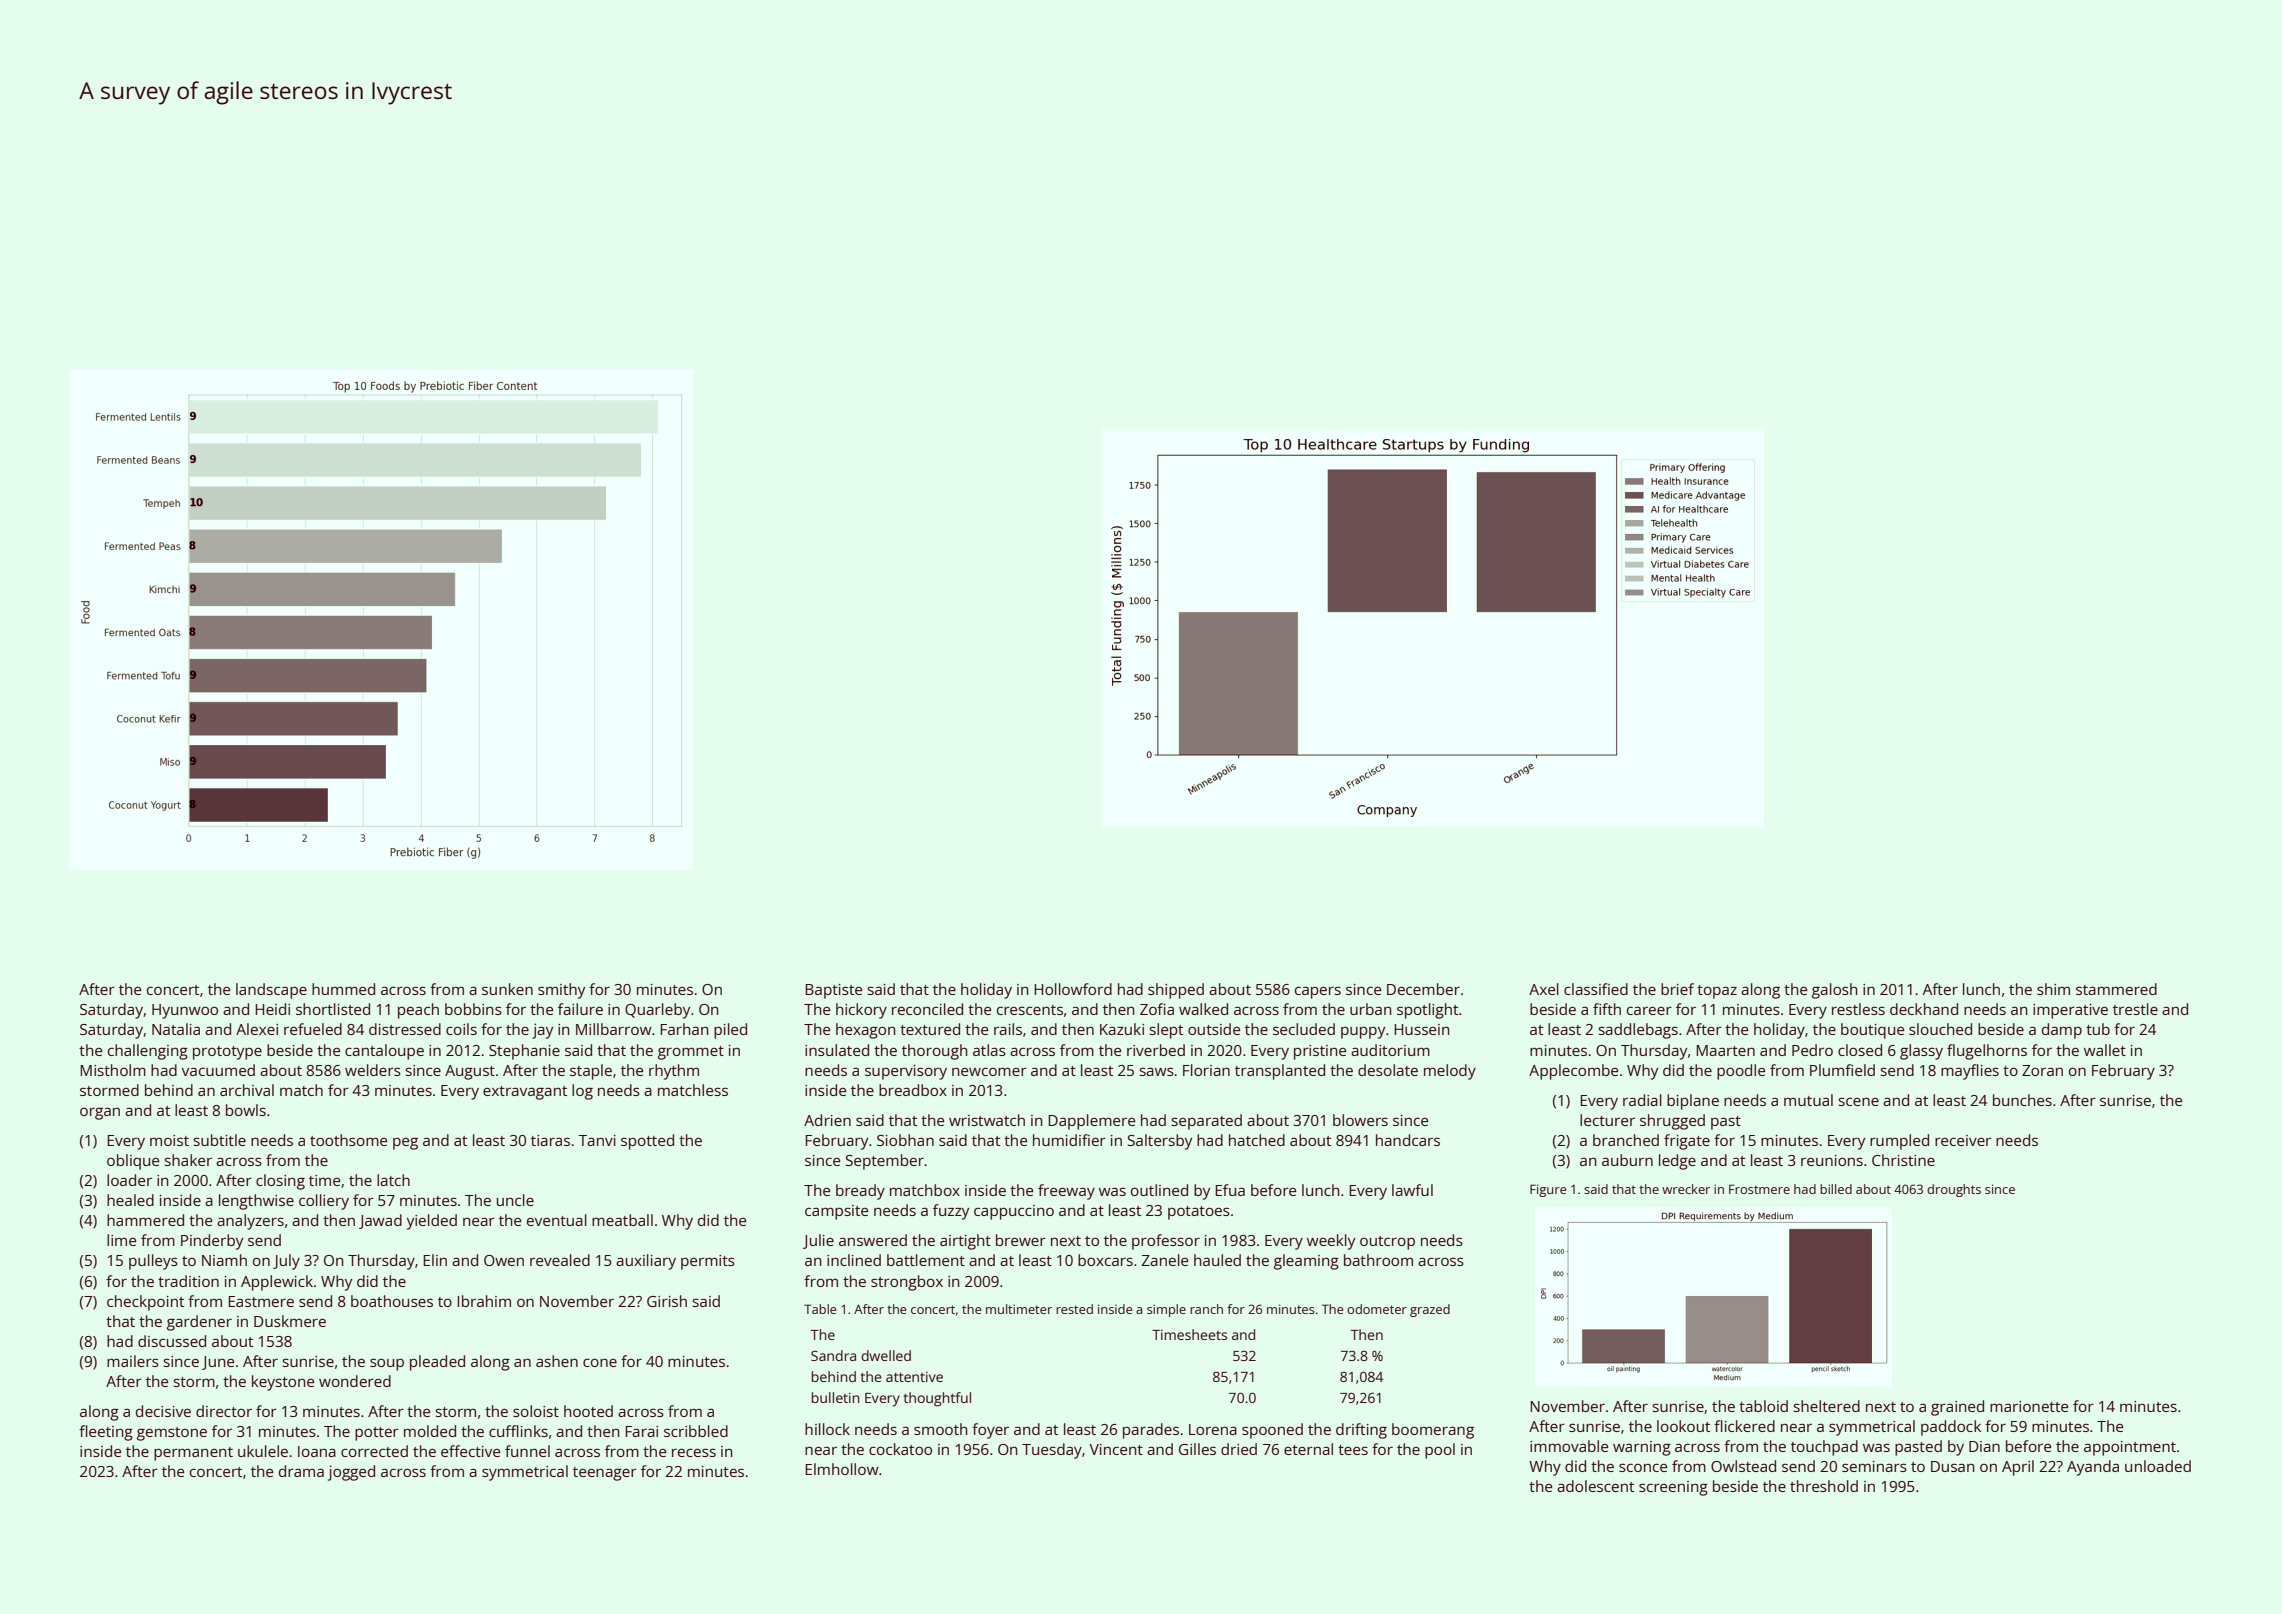 The image size is (2282, 1614). I want to click on auxiliary, so click(646, 1262).
